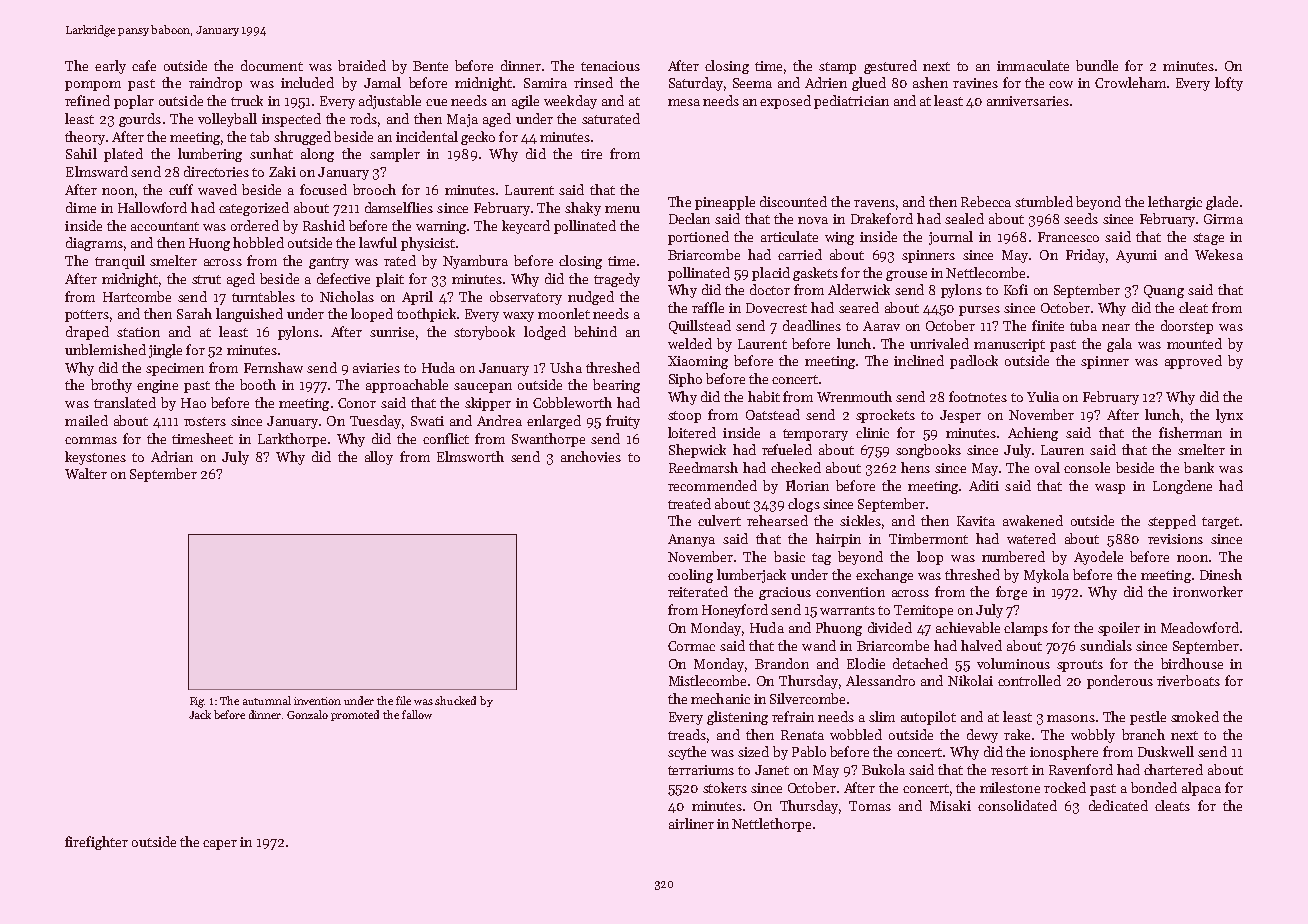 The width and height of the screenshot is (1308, 924). What do you see at coordinates (930, 82) in the screenshot?
I see `ashen` at bounding box center [930, 82].
